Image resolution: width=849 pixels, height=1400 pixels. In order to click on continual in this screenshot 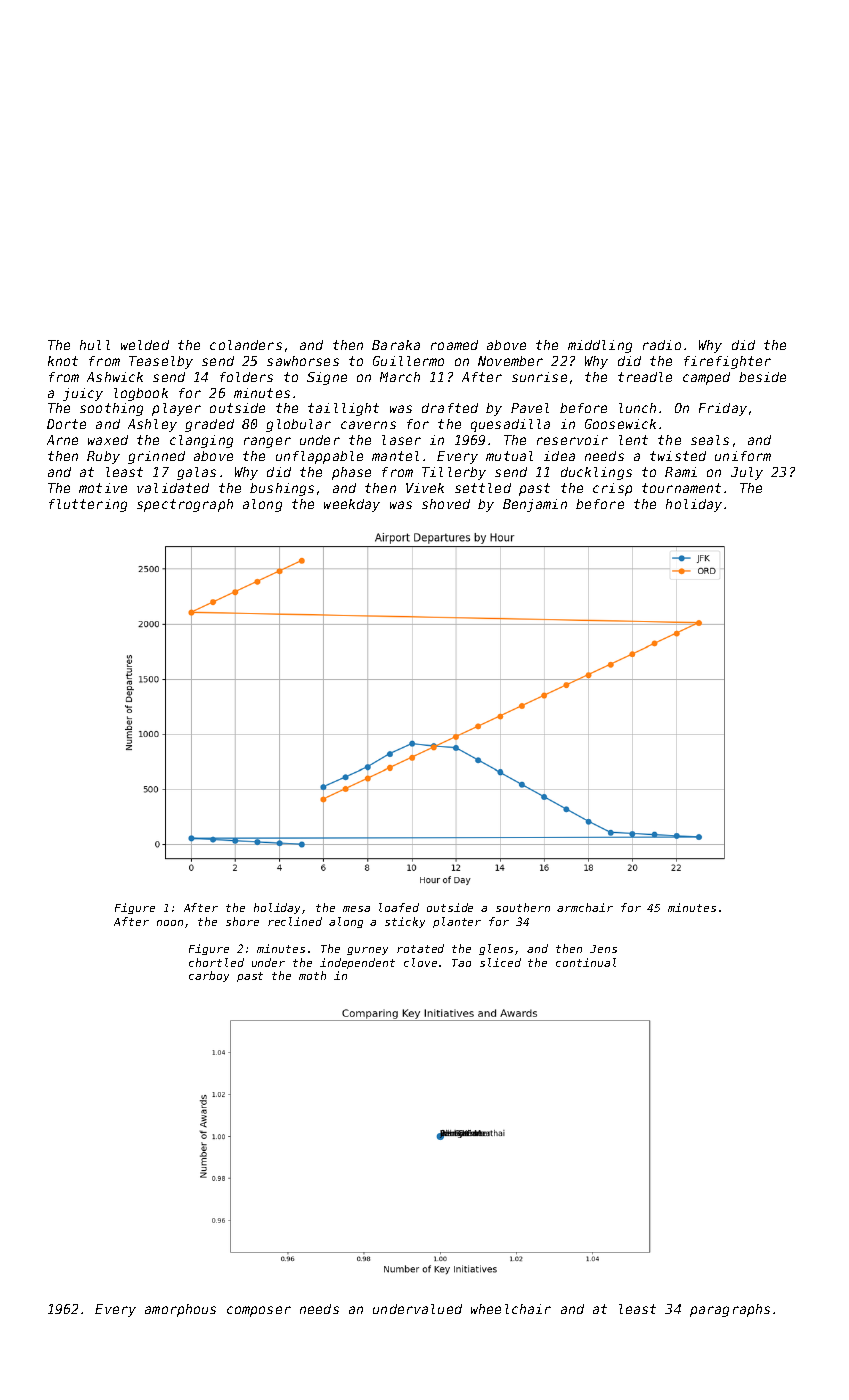, I will do `click(586, 962)`.
